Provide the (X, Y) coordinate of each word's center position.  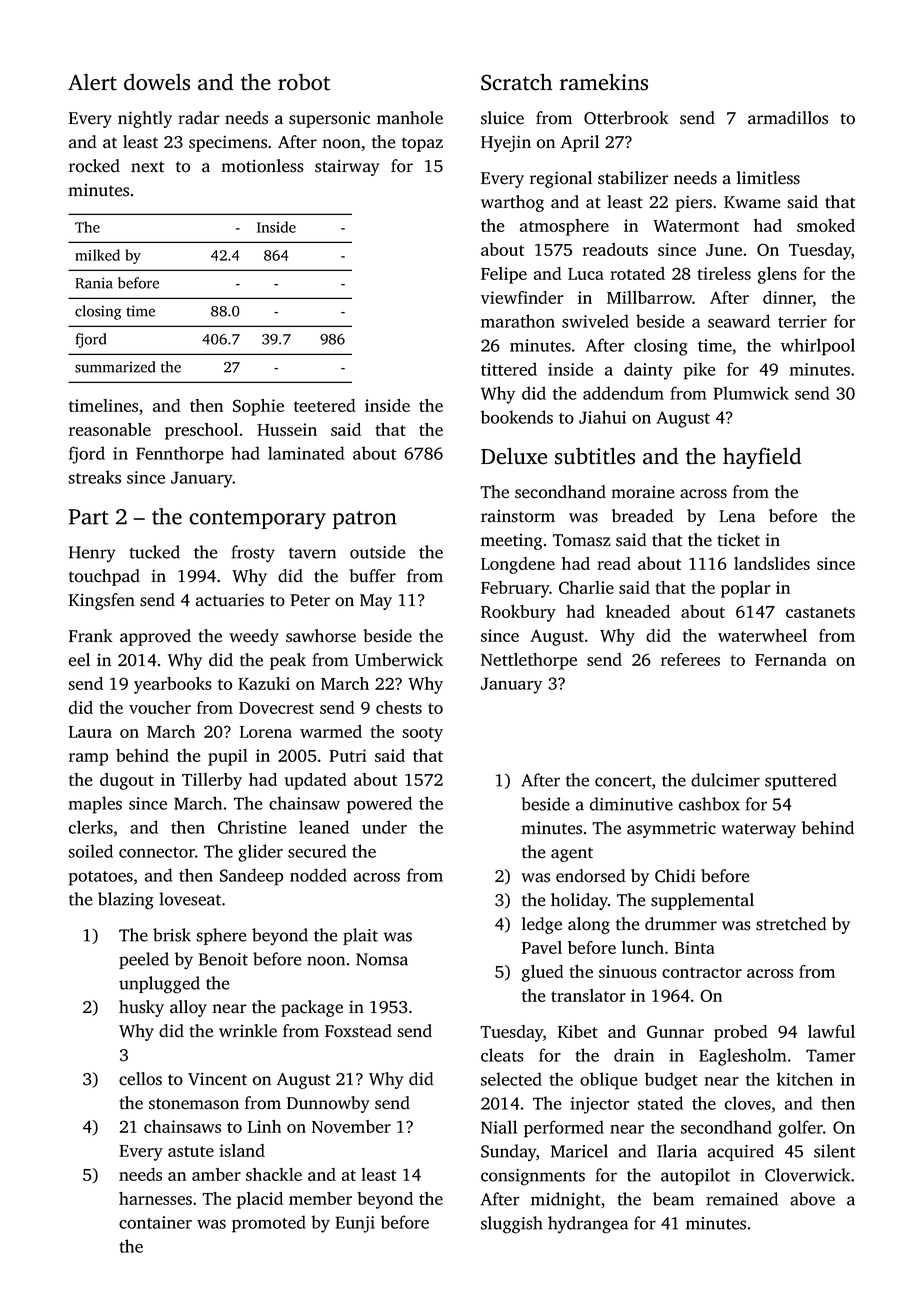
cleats (502, 1055)
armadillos (788, 118)
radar (199, 118)
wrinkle (248, 1031)
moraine (643, 492)
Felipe (504, 275)
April (580, 143)
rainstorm (518, 516)
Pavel (542, 947)
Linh (264, 1126)
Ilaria (677, 1151)
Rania (94, 283)
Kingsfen (102, 601)
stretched (791, 924)
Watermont (696, 226)
